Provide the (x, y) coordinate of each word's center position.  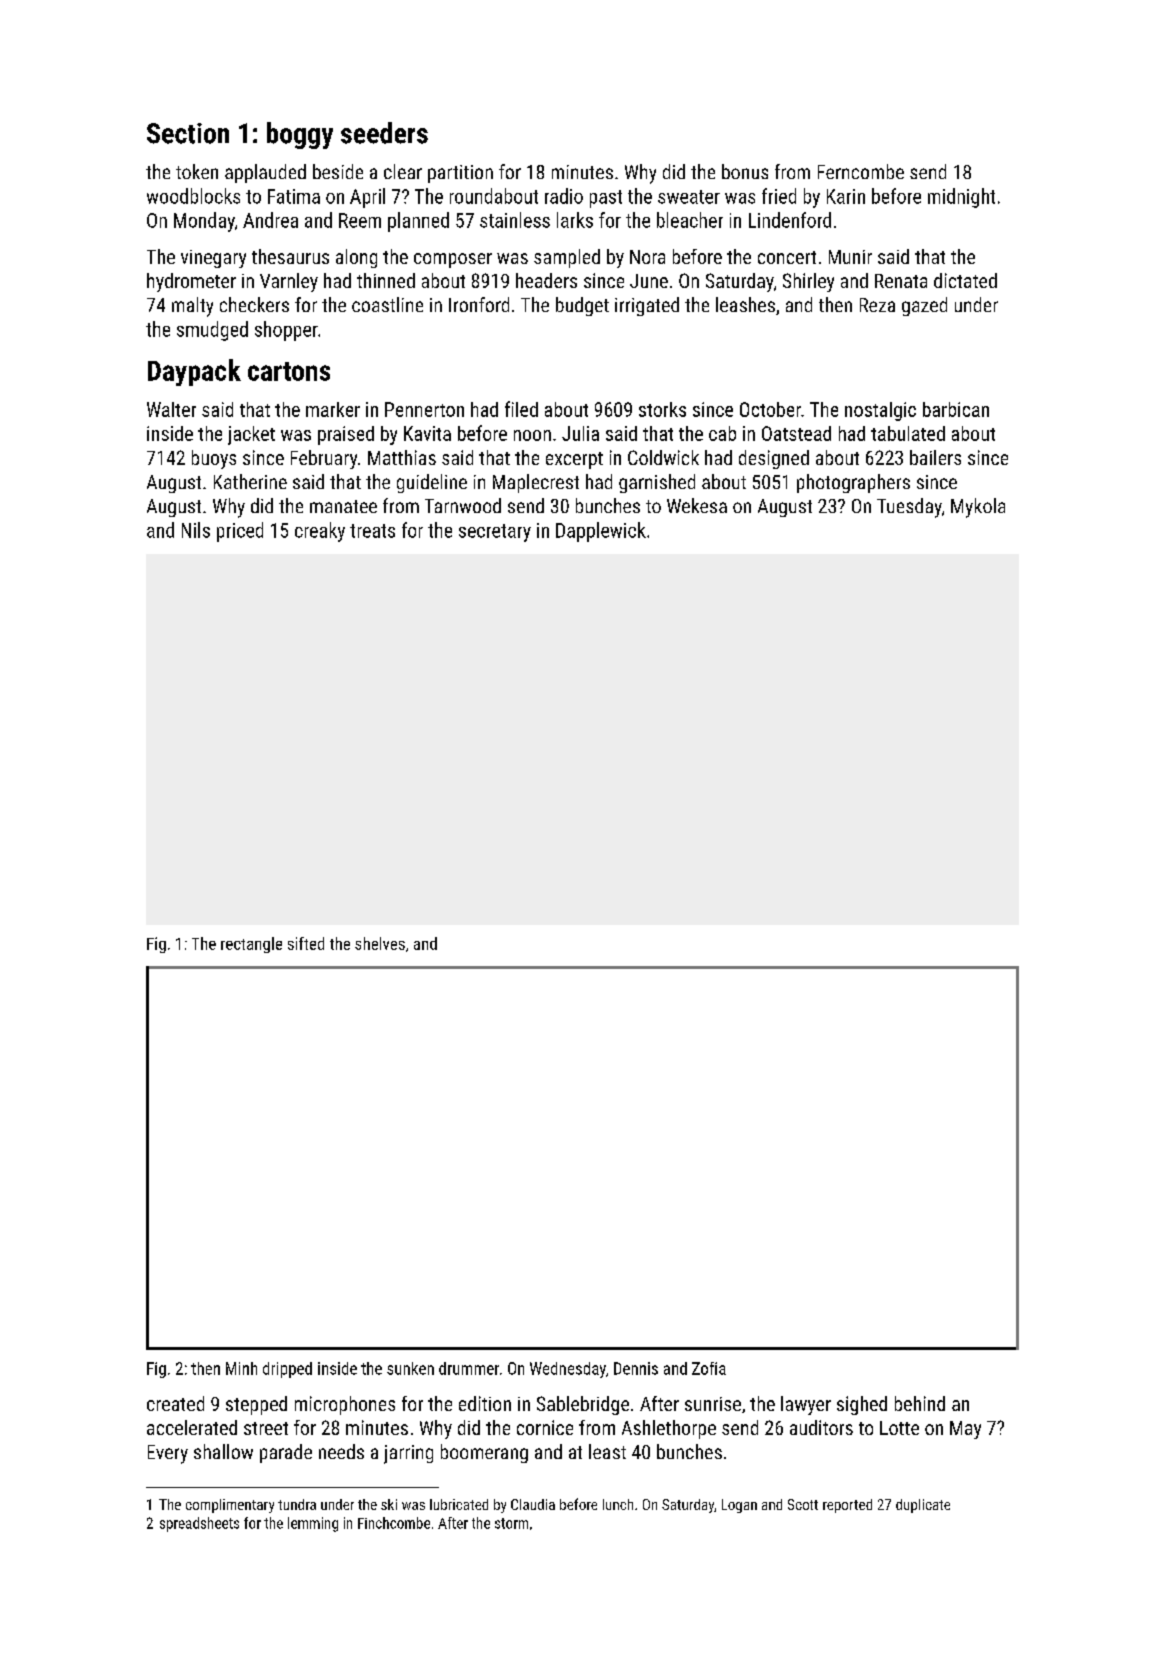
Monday (204, 222)
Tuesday (909, 508)
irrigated (647, 306)
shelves (380, 943)
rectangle (251, 945)
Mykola (978, 508)
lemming (313, 1524)
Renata (901, 281)
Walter (171, 409)
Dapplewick (601, 532)
